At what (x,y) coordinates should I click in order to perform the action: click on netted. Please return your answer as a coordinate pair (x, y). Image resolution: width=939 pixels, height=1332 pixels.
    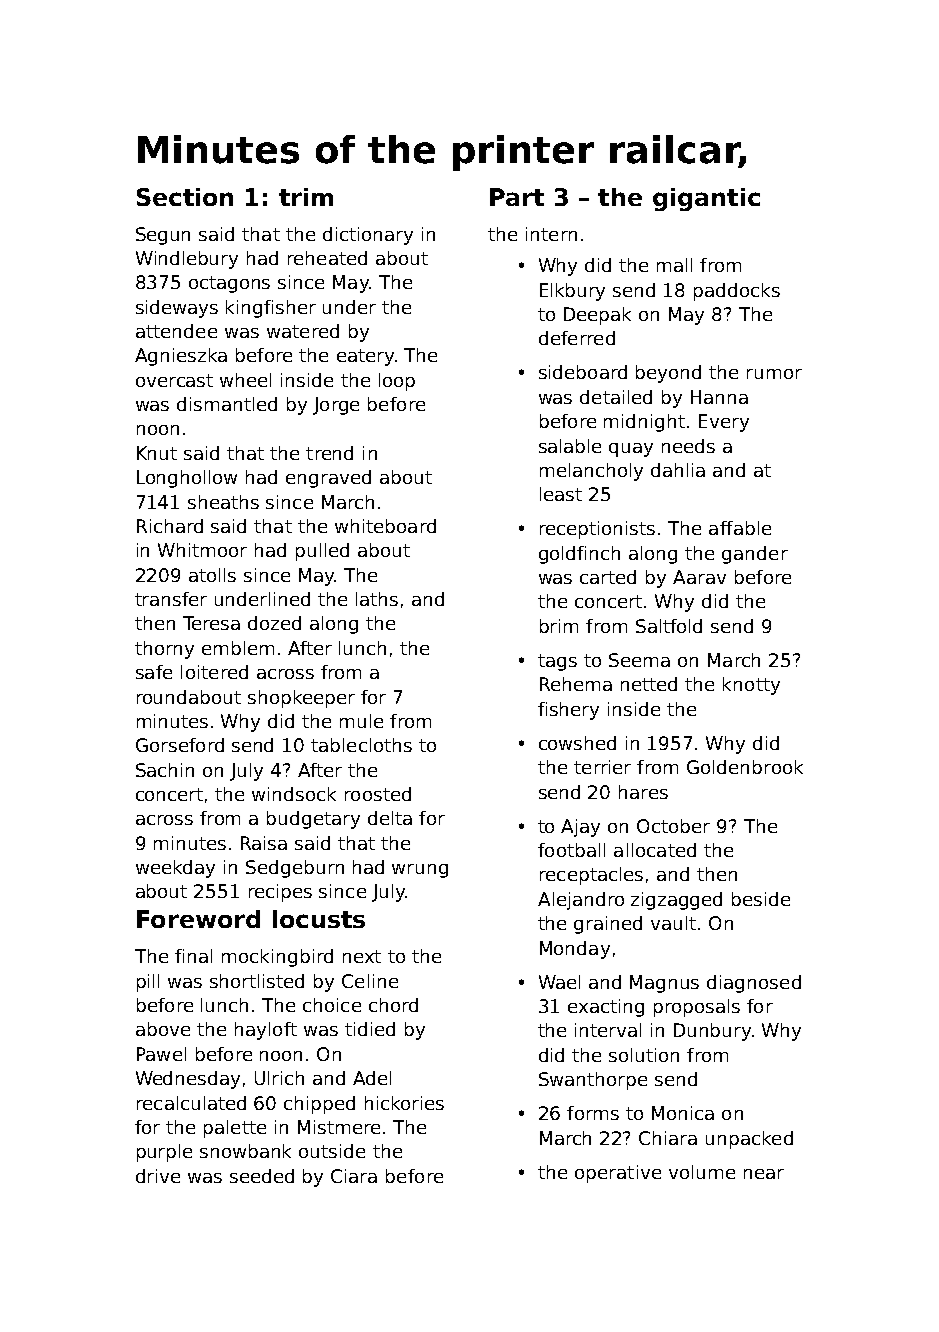
    Looking at the image, I should click on (649, 684).
